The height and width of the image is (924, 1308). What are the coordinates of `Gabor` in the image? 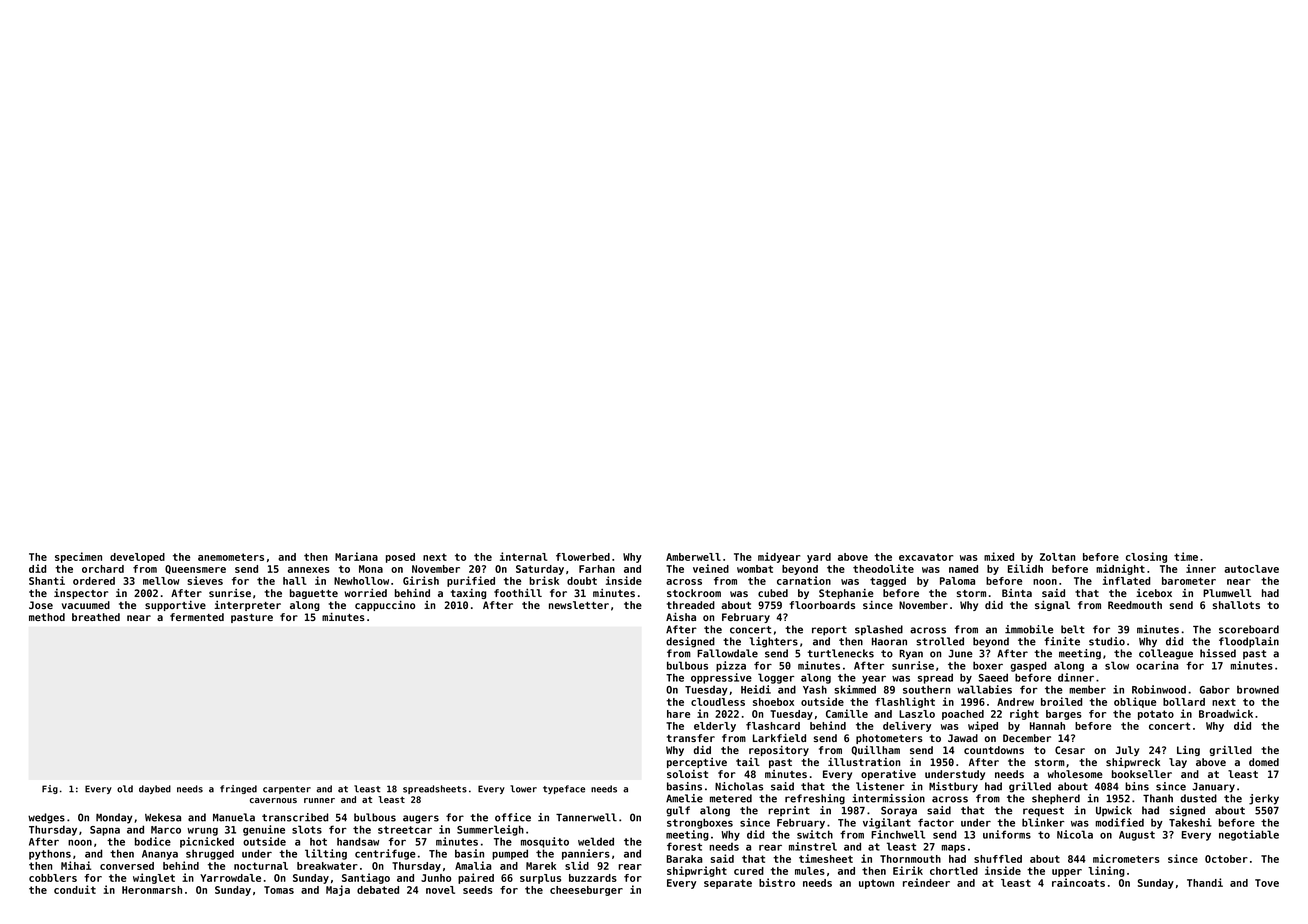 It's located at (1215, 690).
